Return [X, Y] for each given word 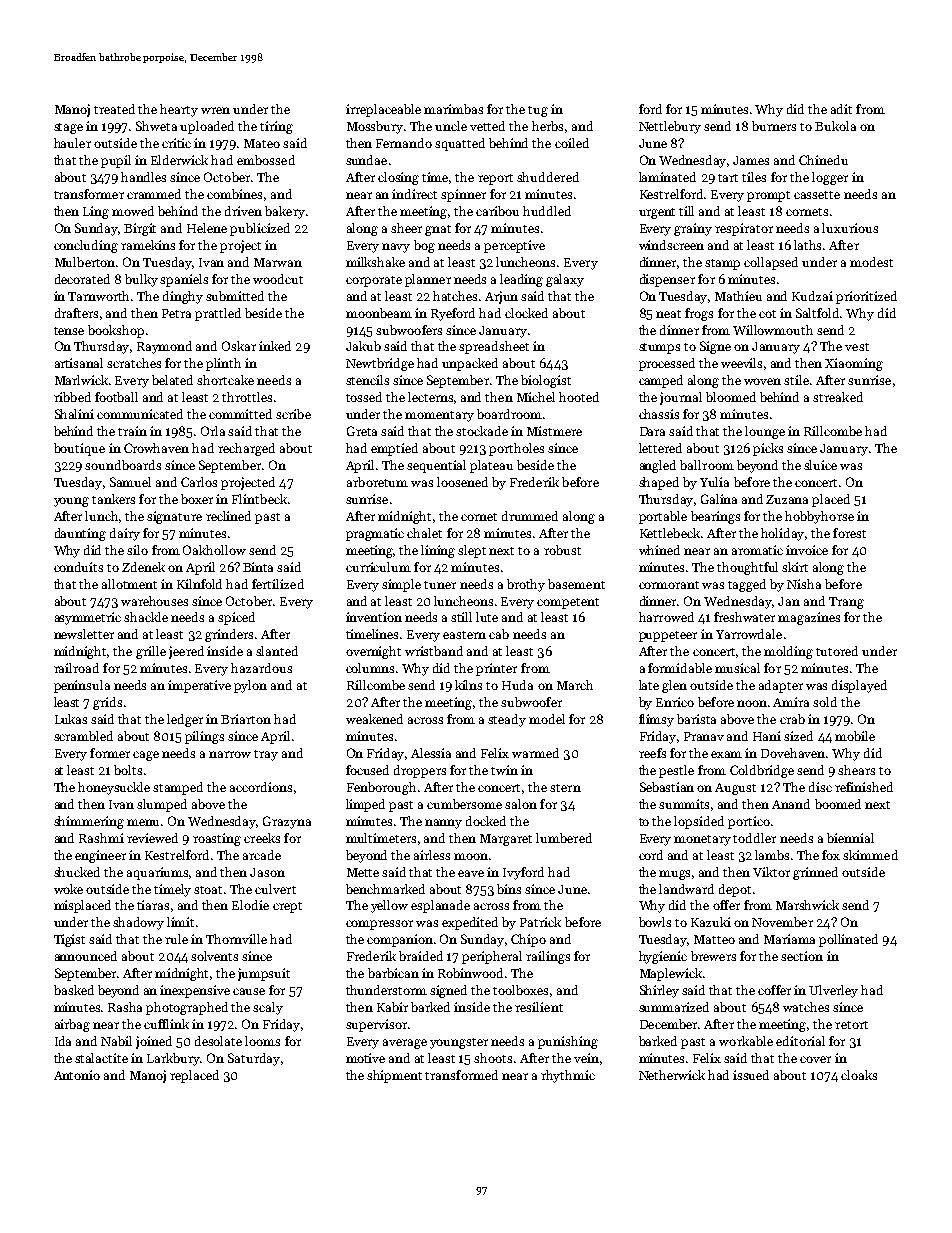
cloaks [859, 1075]
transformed [461, 1075]
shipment [394, 1076]
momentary [439, 416]
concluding [86, 246]
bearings [715, 517]
